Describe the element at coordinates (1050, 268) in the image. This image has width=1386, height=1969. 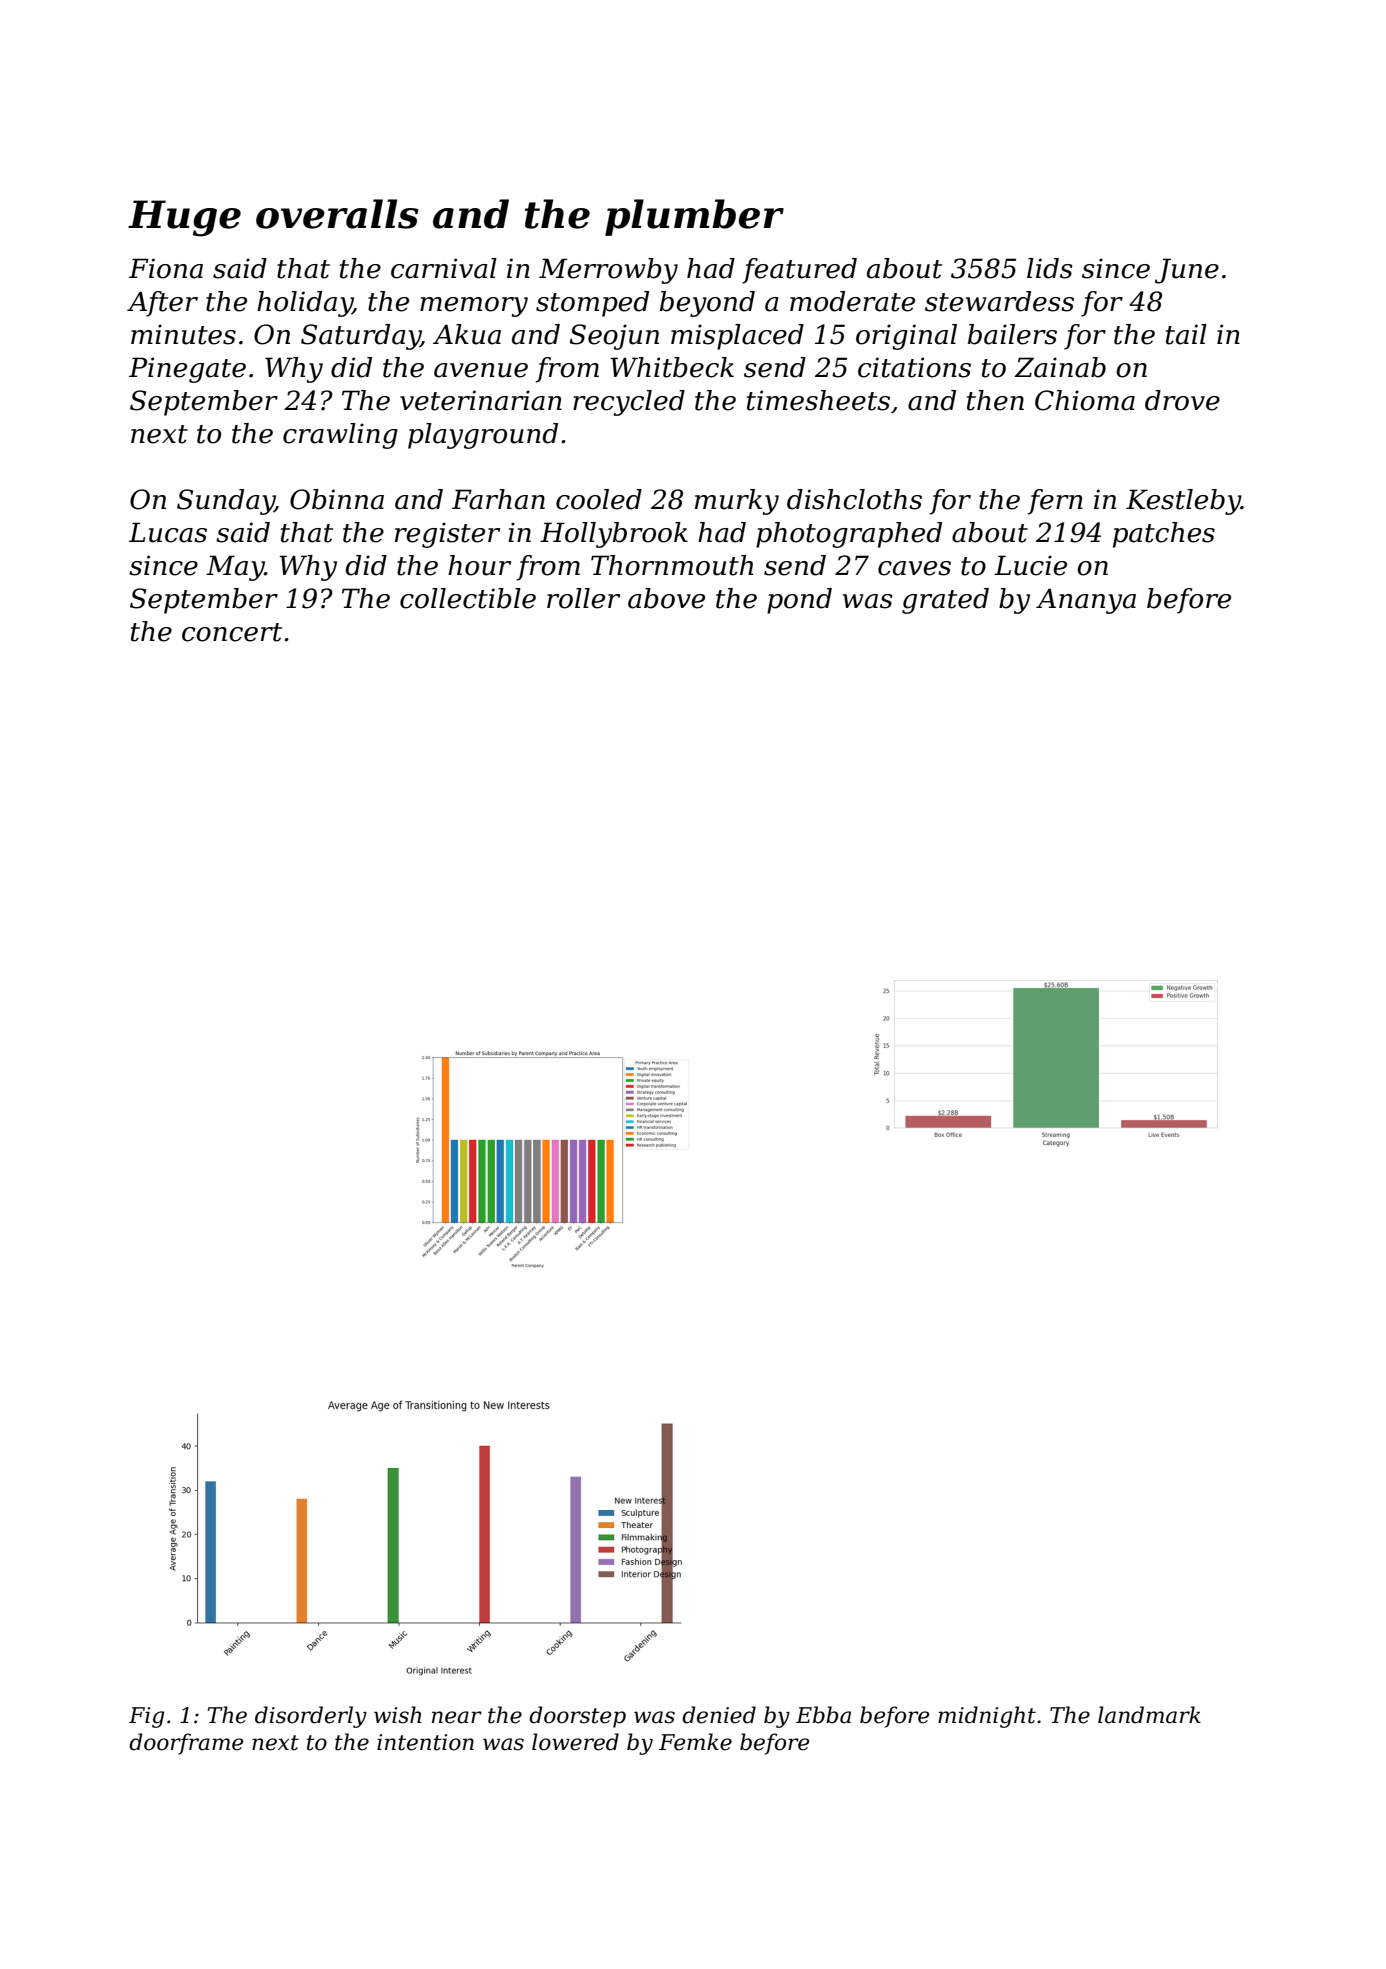
I see `lids` at that location.
